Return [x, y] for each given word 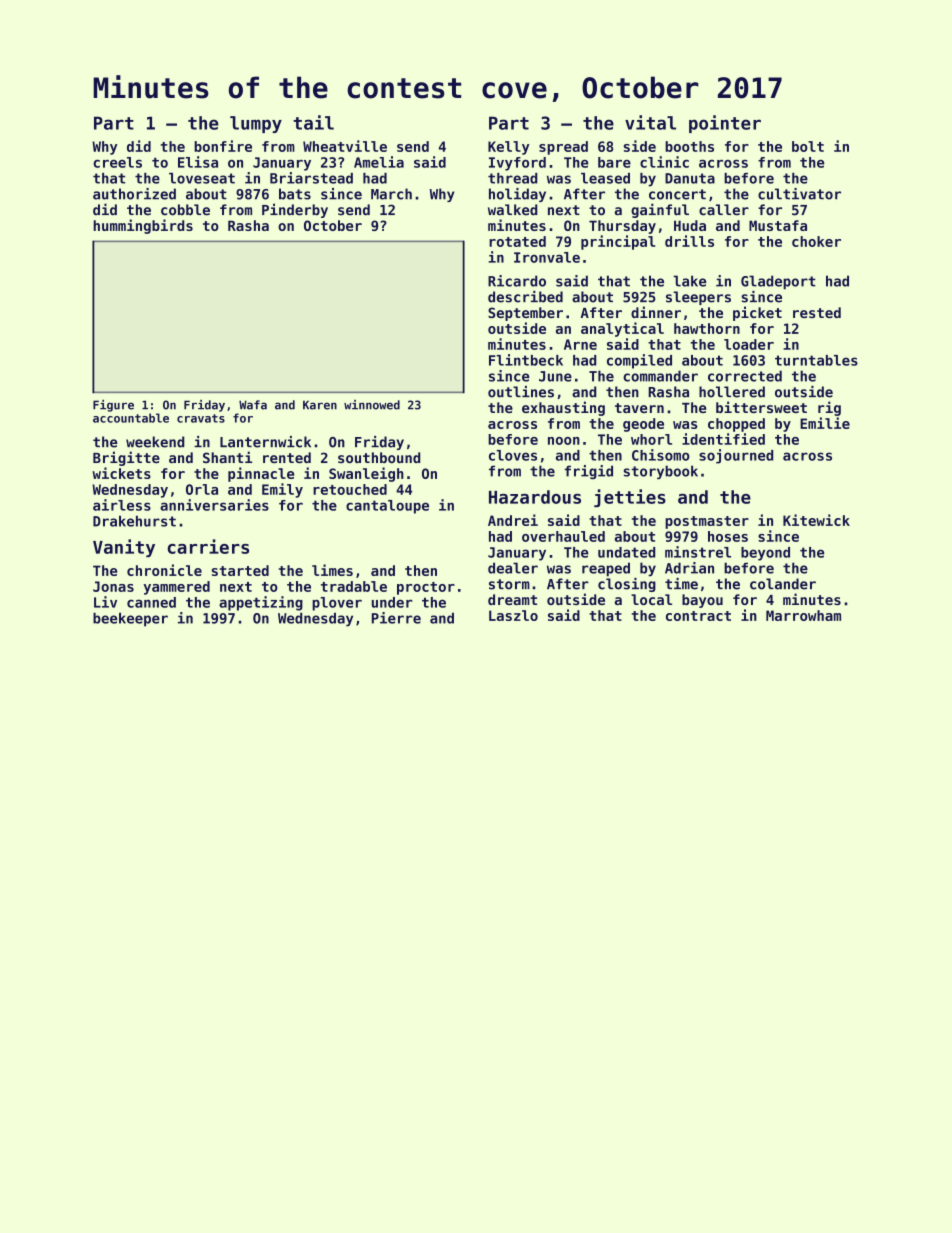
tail [313, 122]
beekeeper [130, 619]
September [525, 314]
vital [650, 122]
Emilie [825, 423]
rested [817, 312]
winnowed [372, 405]
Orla [202, 489]
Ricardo [517, 281]
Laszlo [513, 615]
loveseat [202, 178]
